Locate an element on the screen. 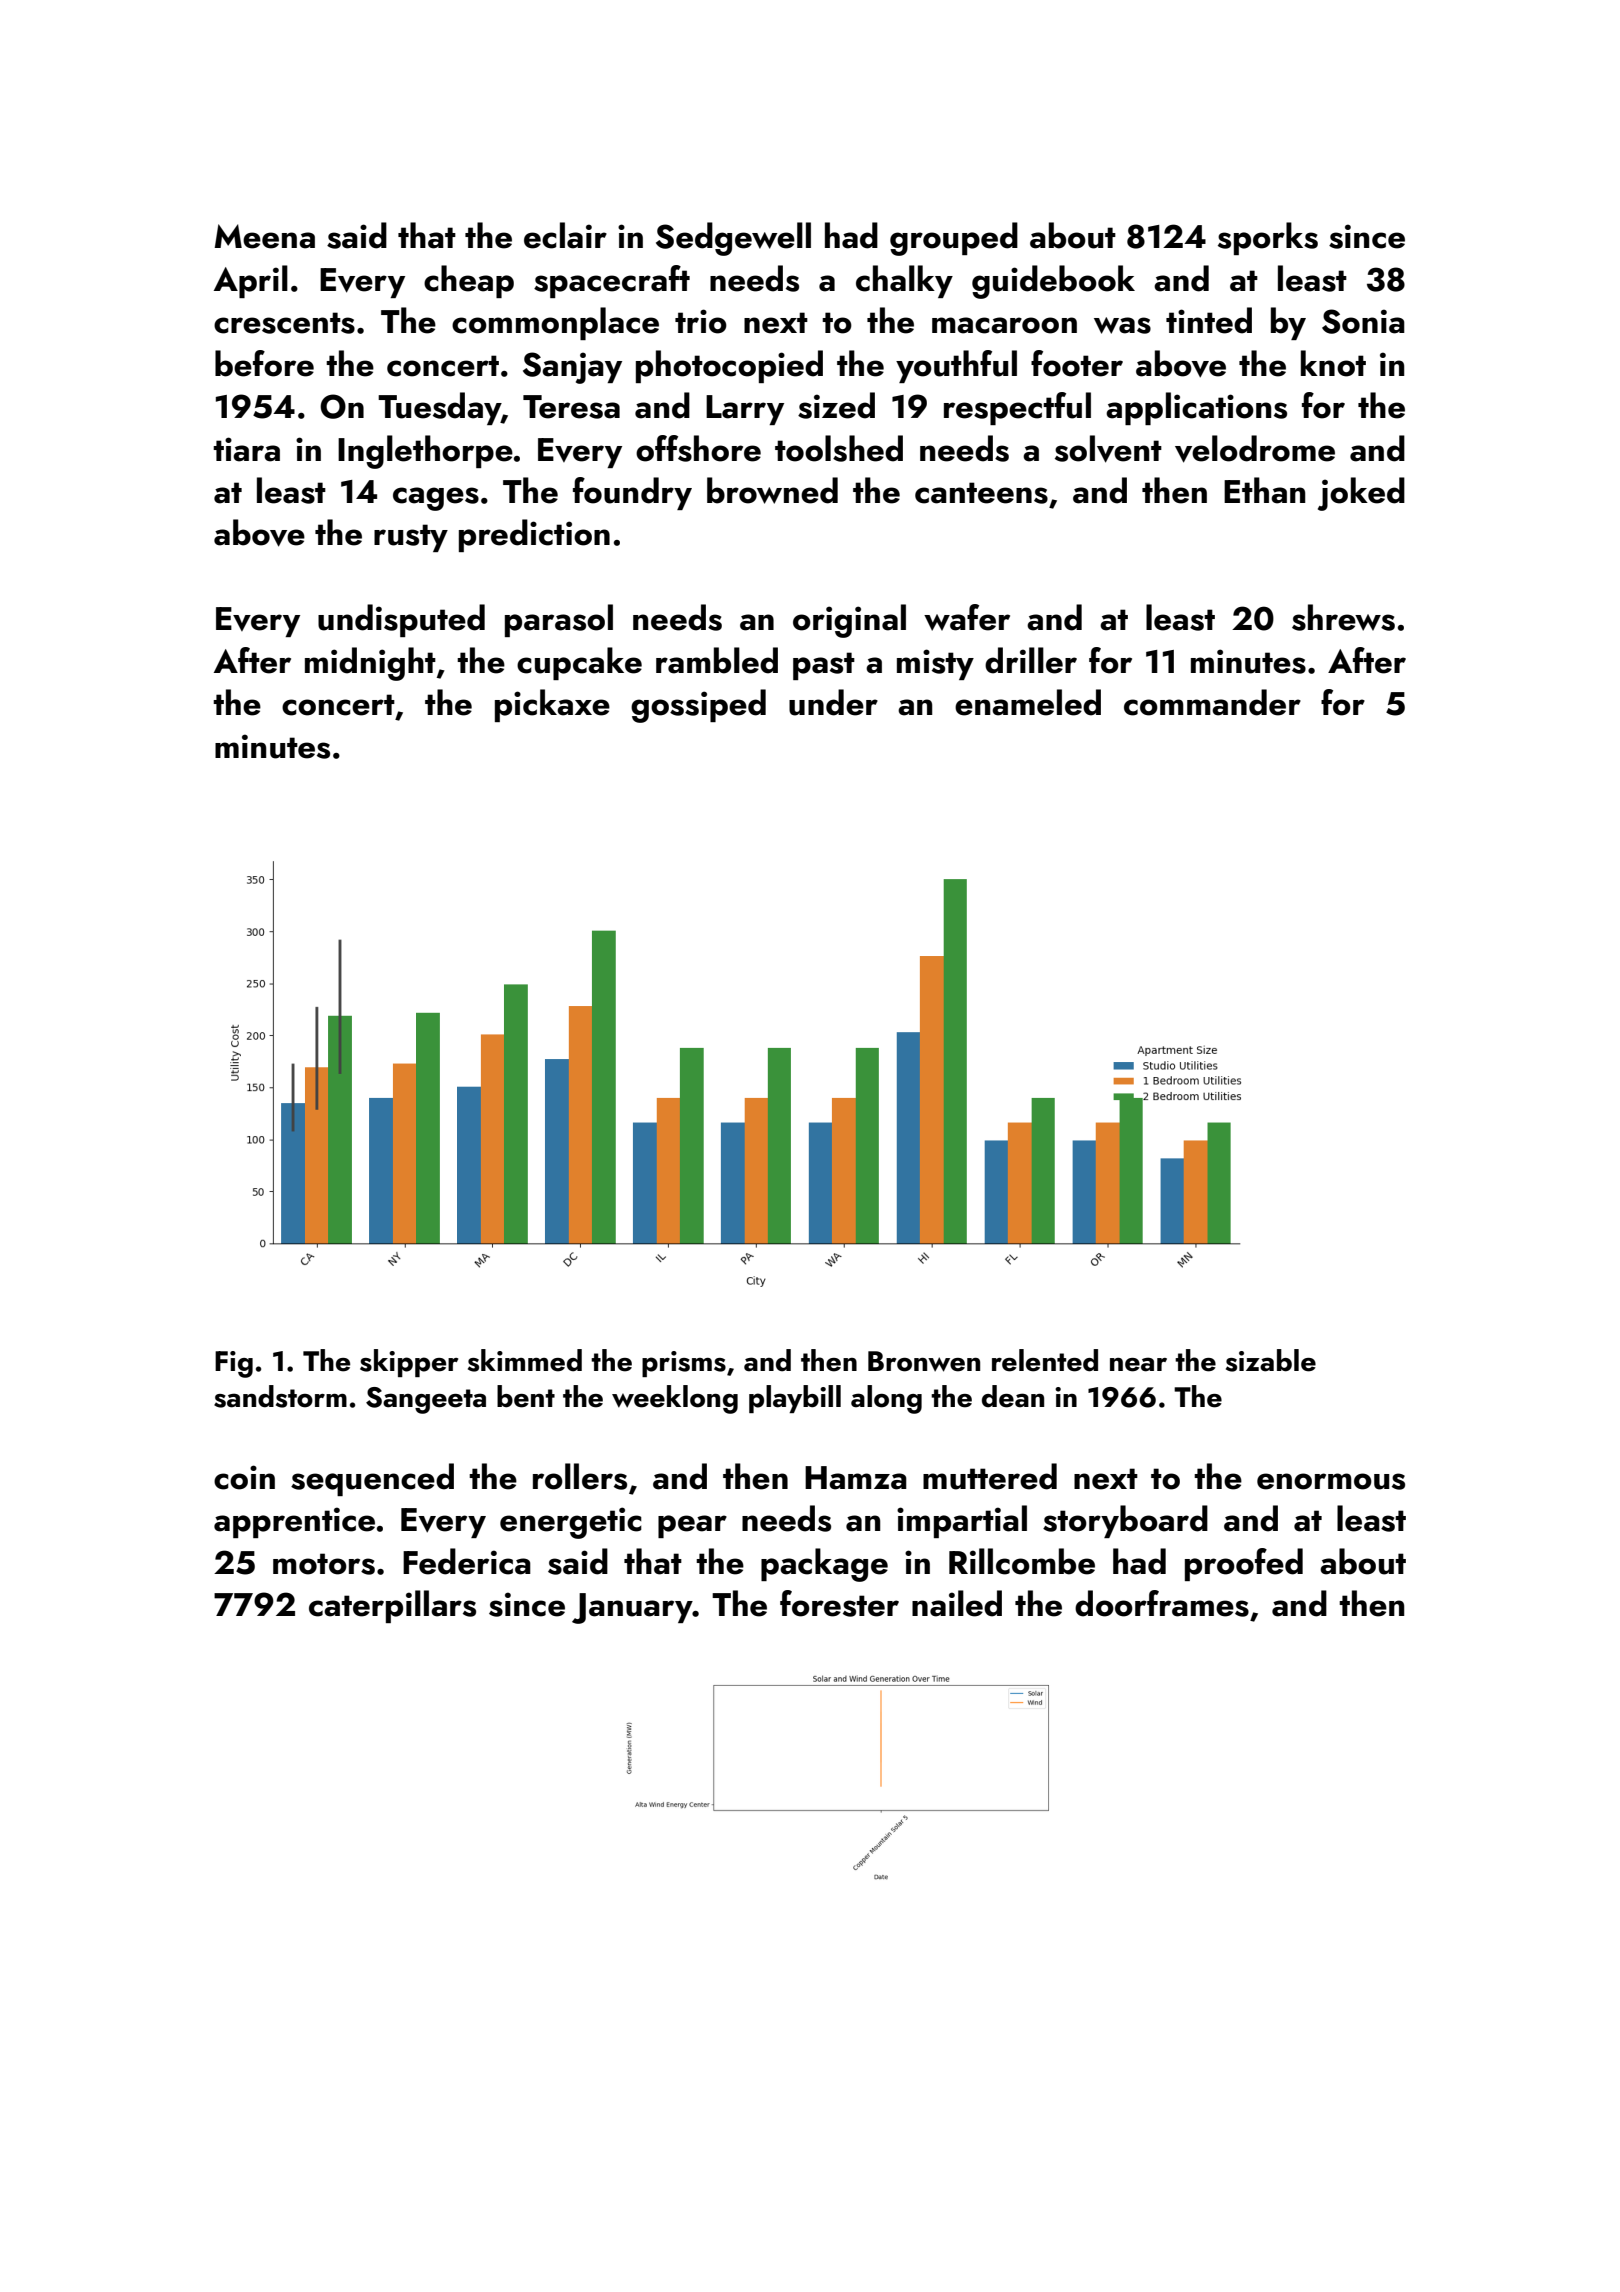  gossiped is located at coordinates (698, 706).
